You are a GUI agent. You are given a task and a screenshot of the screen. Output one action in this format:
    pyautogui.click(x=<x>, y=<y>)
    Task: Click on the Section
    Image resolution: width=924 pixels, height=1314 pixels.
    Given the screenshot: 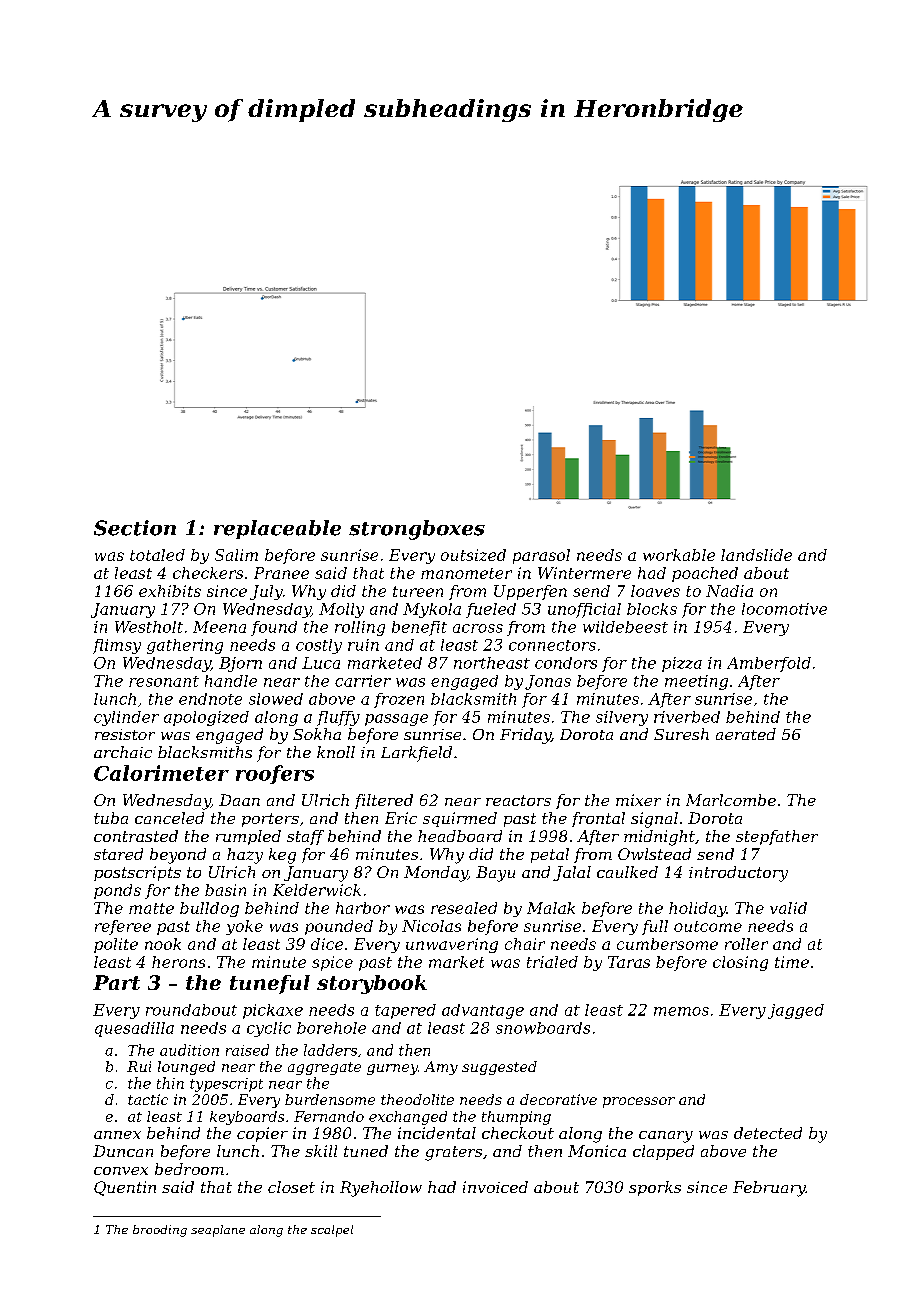 What is the action you would take?
    pyautogui.click(x=135, y=528)
